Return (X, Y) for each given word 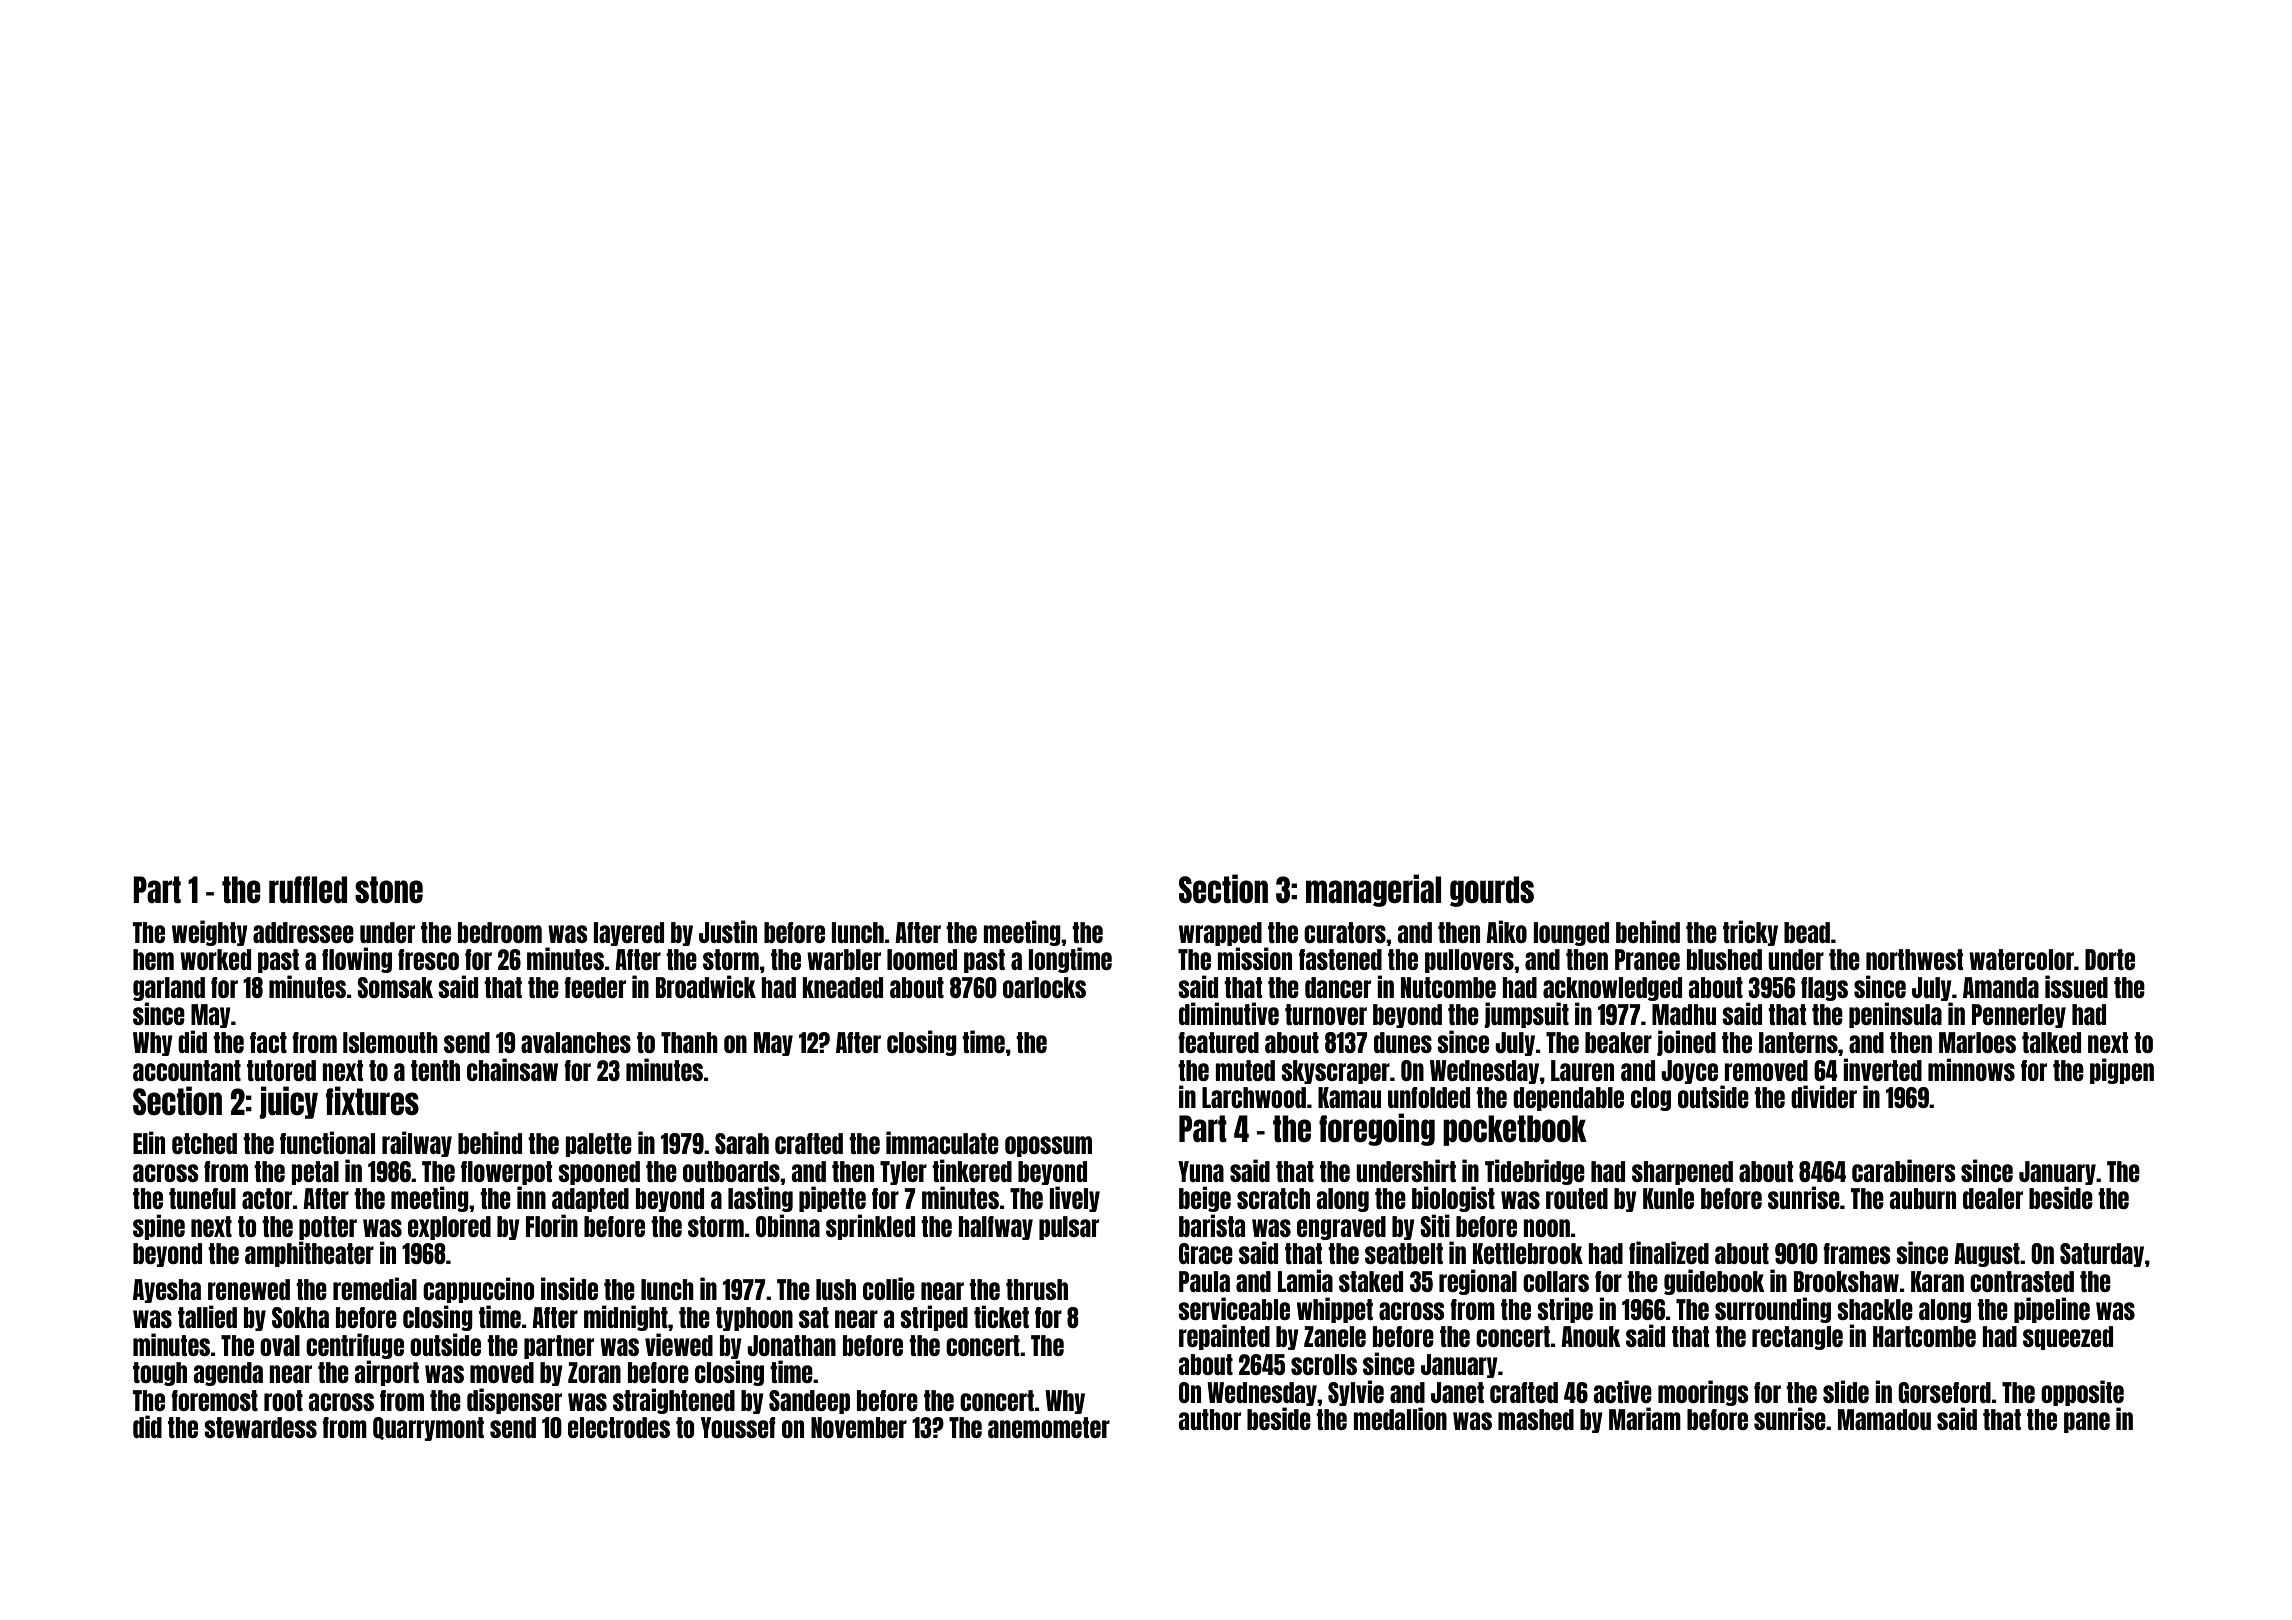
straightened (674, 1401)
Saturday (2102, 1255)
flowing (357, 960)
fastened (1340, 959)
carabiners (1904, 1170)
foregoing (1377, 1129)
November (859, 1427)
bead (1807, 932)
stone (389, 890)
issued (2076, 986)
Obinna (788, 1225)
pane (2087, 1422)
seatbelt (1404, 1253)
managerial (1373, 890)
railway (417, 1144)
